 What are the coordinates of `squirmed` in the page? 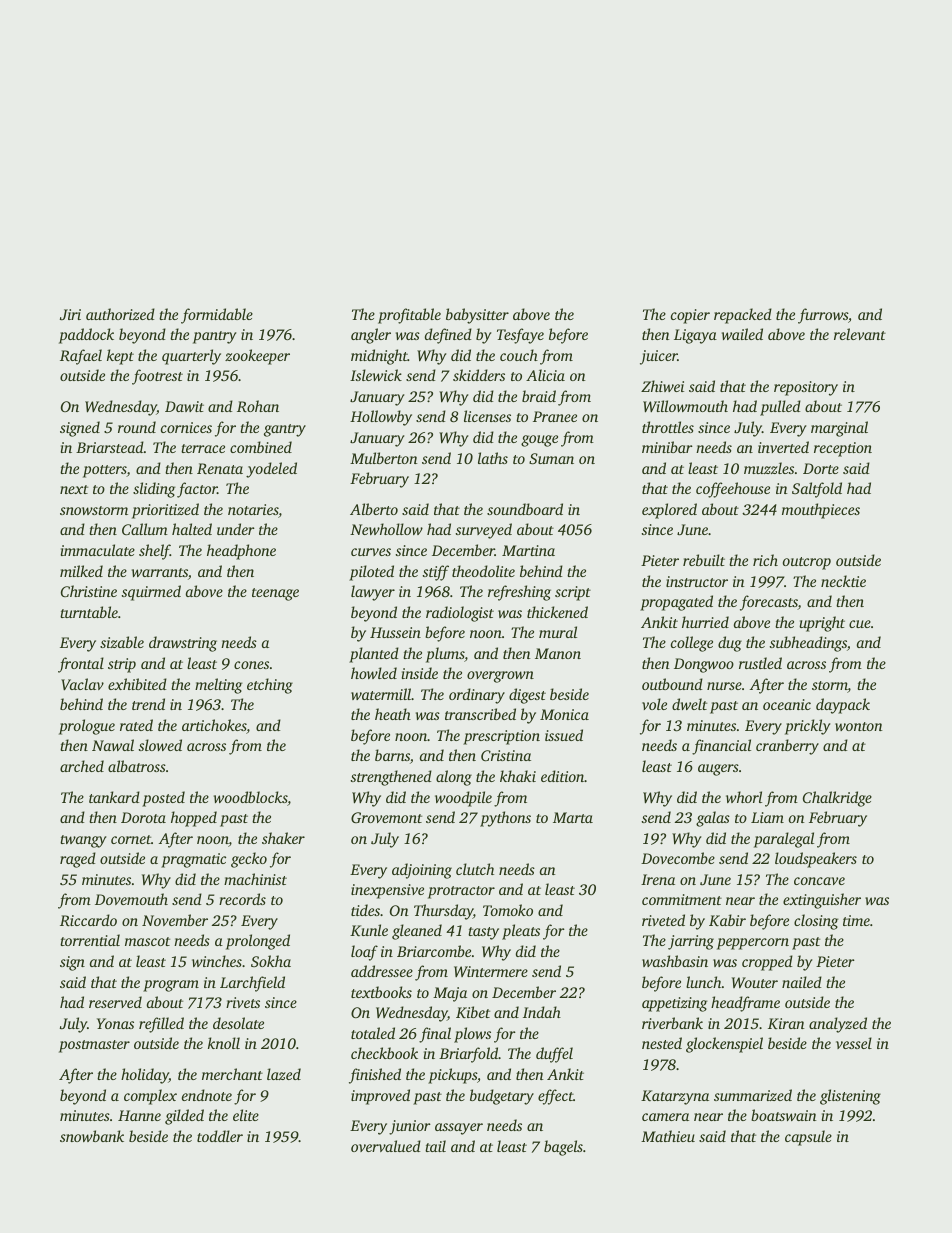 It's located at (151, 593).
